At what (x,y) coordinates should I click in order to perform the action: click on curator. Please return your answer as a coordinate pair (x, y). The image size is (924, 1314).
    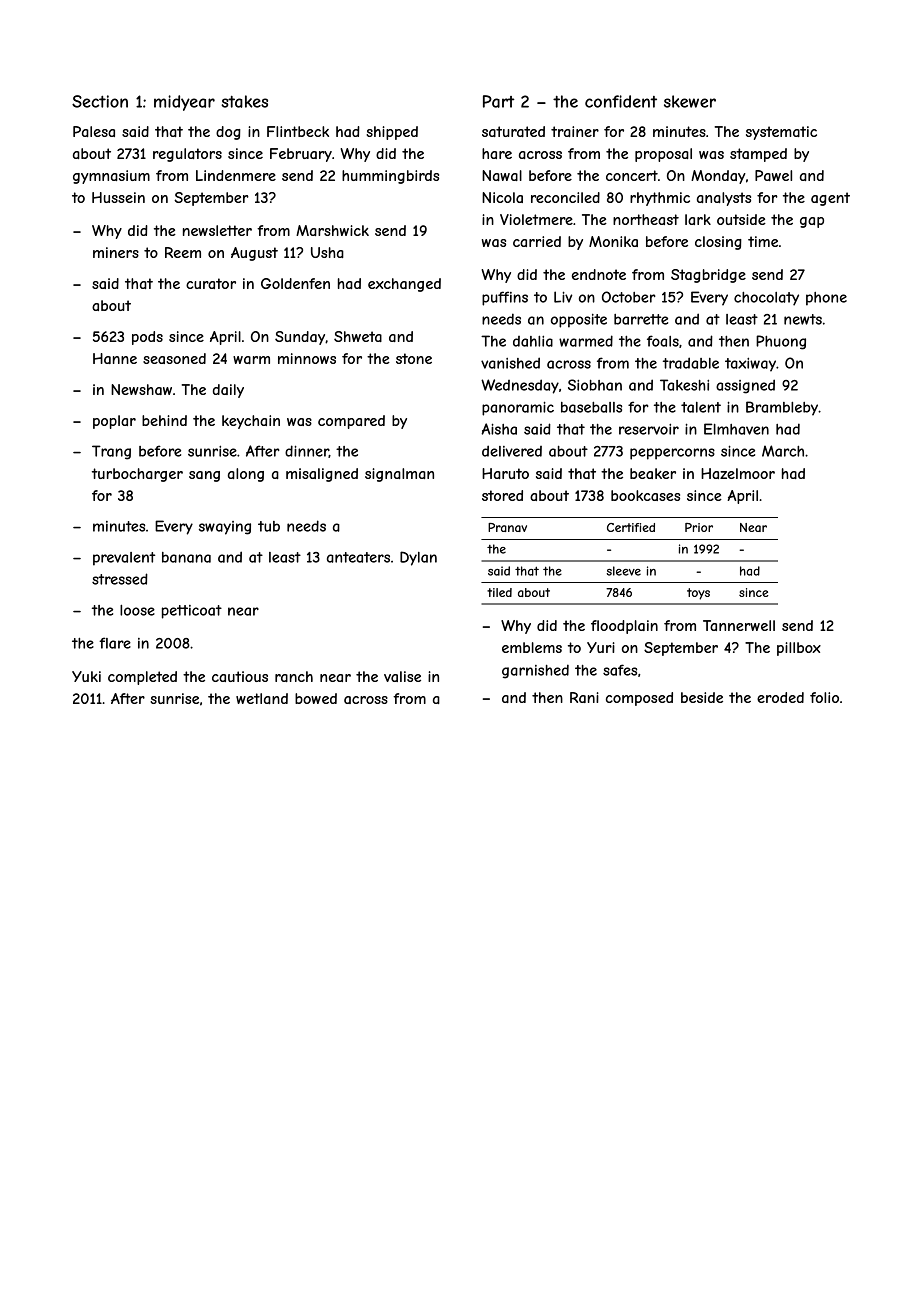
    Looking at the image, I should click on (211, 283).
